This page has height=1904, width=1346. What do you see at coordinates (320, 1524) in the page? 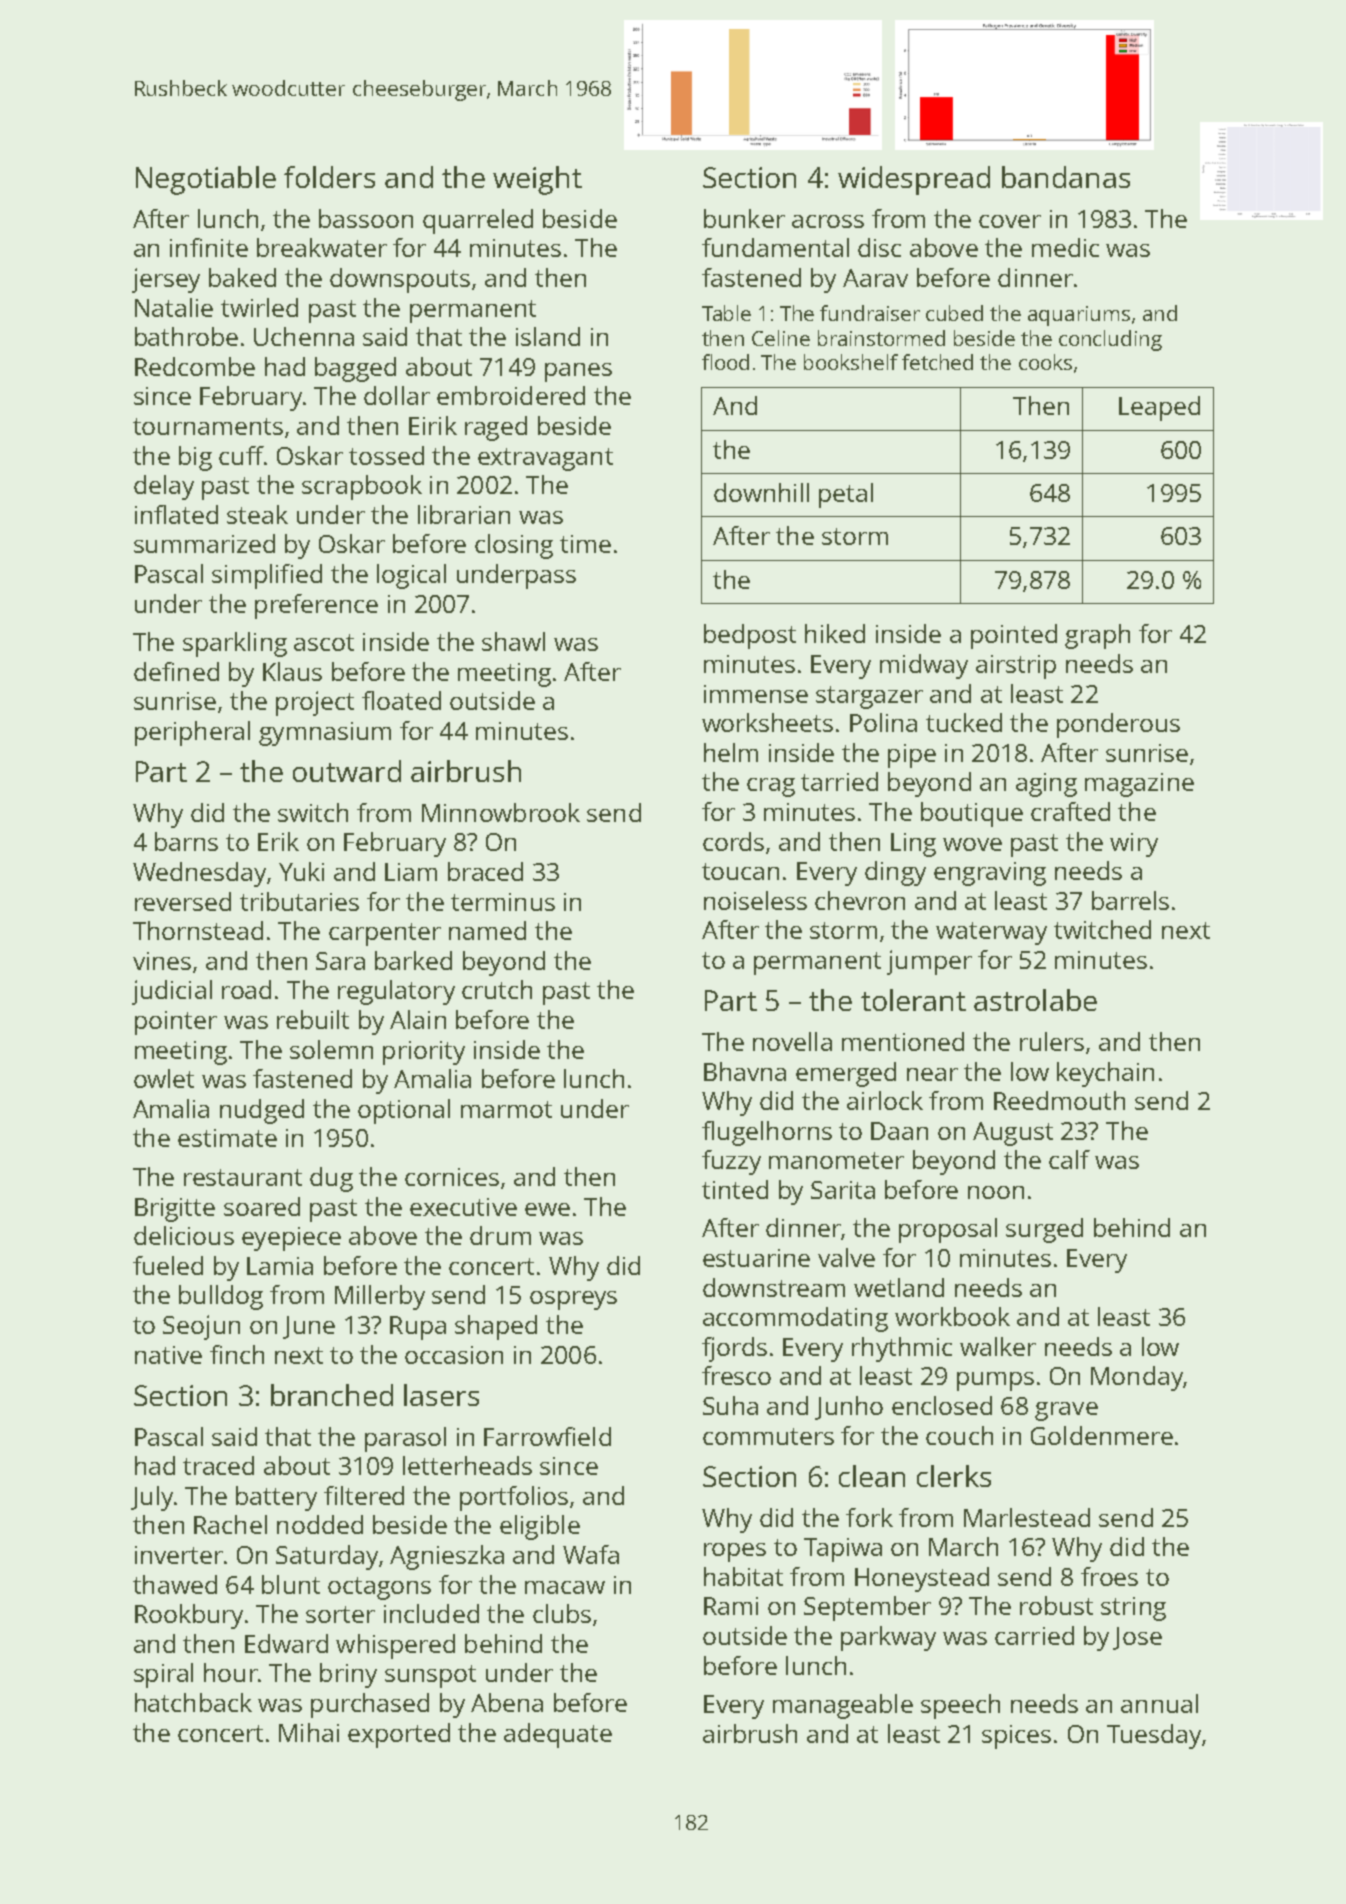
I see `nodded` at bounding box center [320, 1524].
